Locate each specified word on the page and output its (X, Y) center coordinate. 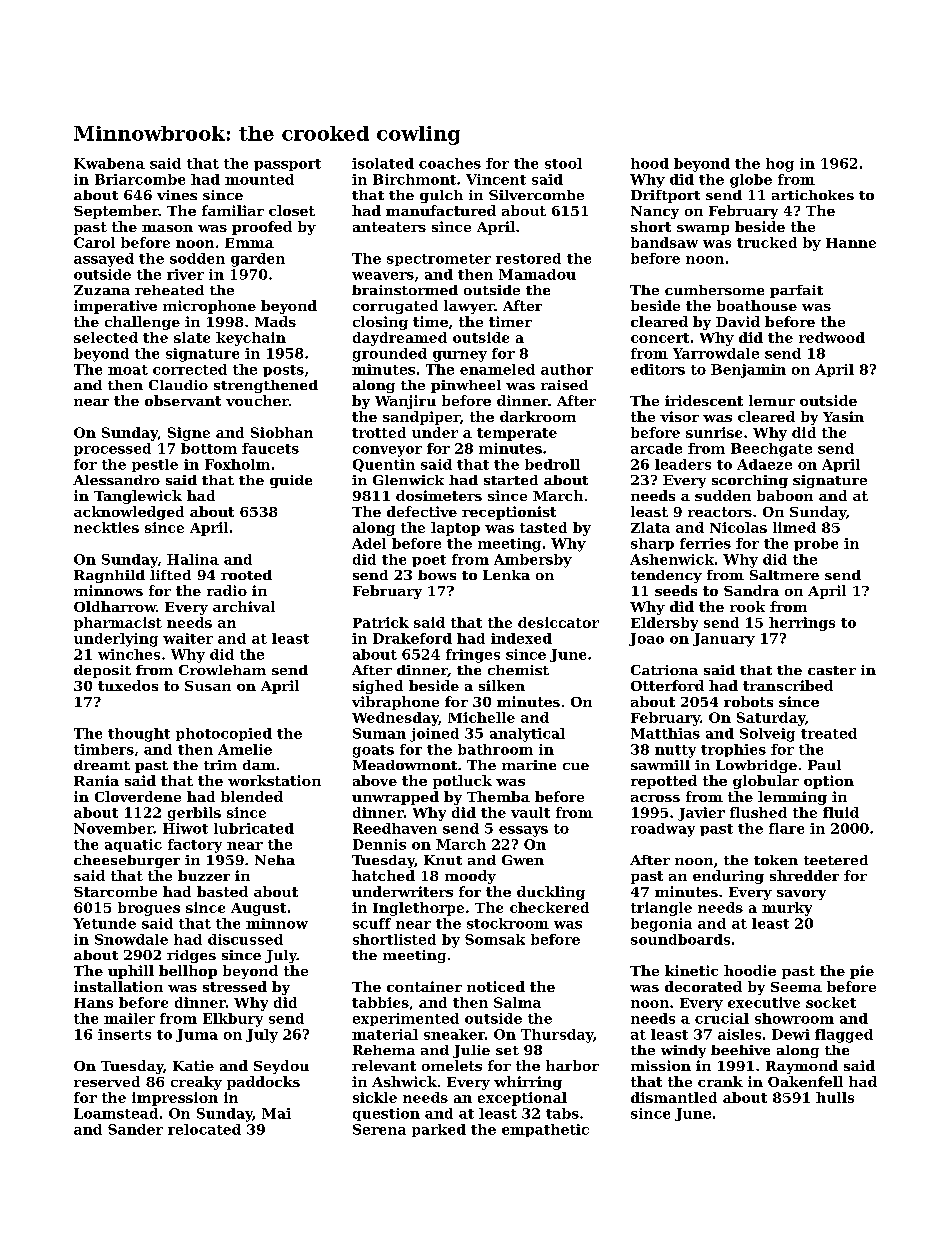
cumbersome (714, 290)
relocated (204, 1129)
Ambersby (533, 561)
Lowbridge (756, 766)
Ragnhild (109, 576)
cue (576, 766)
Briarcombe (140, 179)
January (724, 640)
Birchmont (414, 179)
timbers (104, 749)
